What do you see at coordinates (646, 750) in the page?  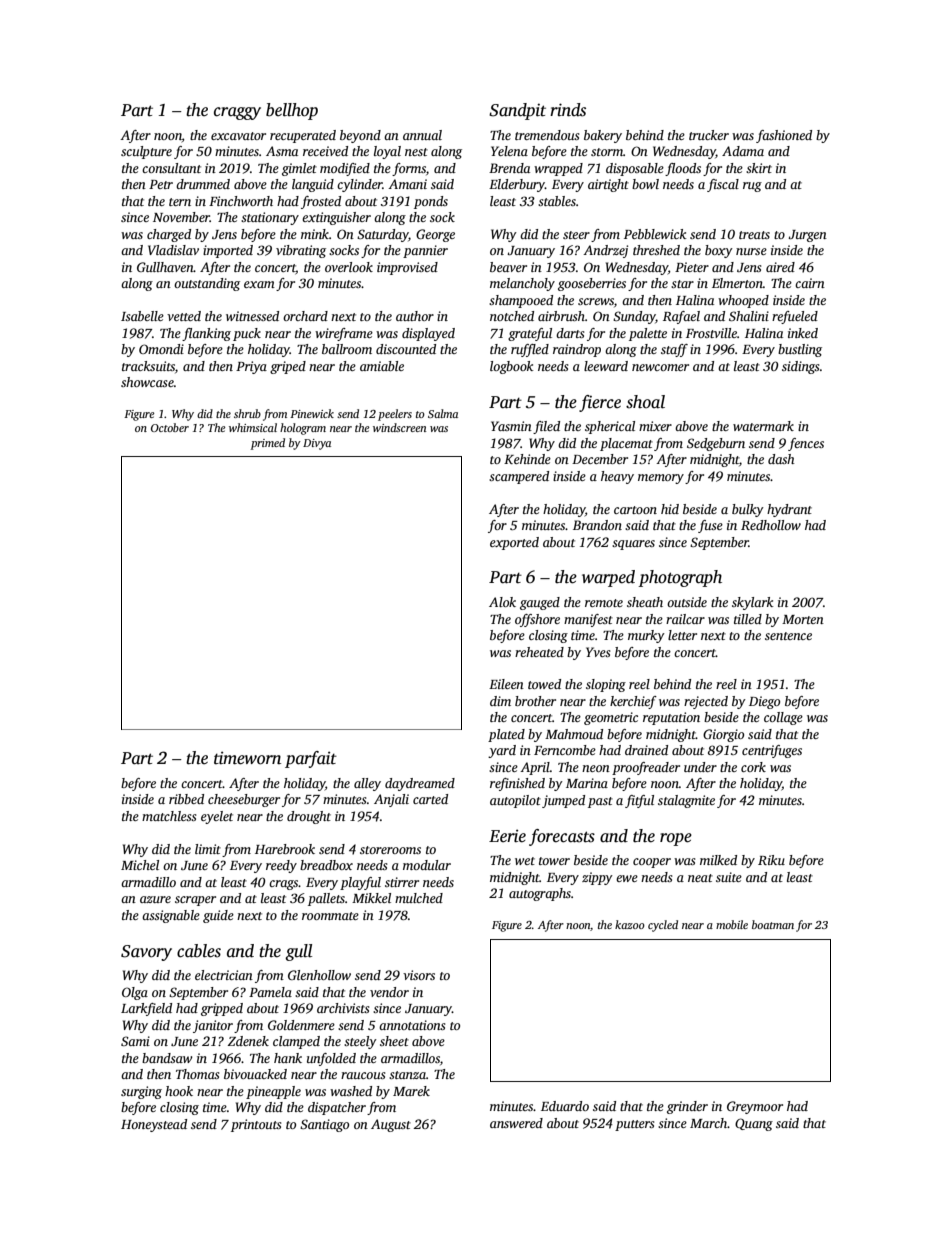 I see `drained` at bounding box center [646, 750].
